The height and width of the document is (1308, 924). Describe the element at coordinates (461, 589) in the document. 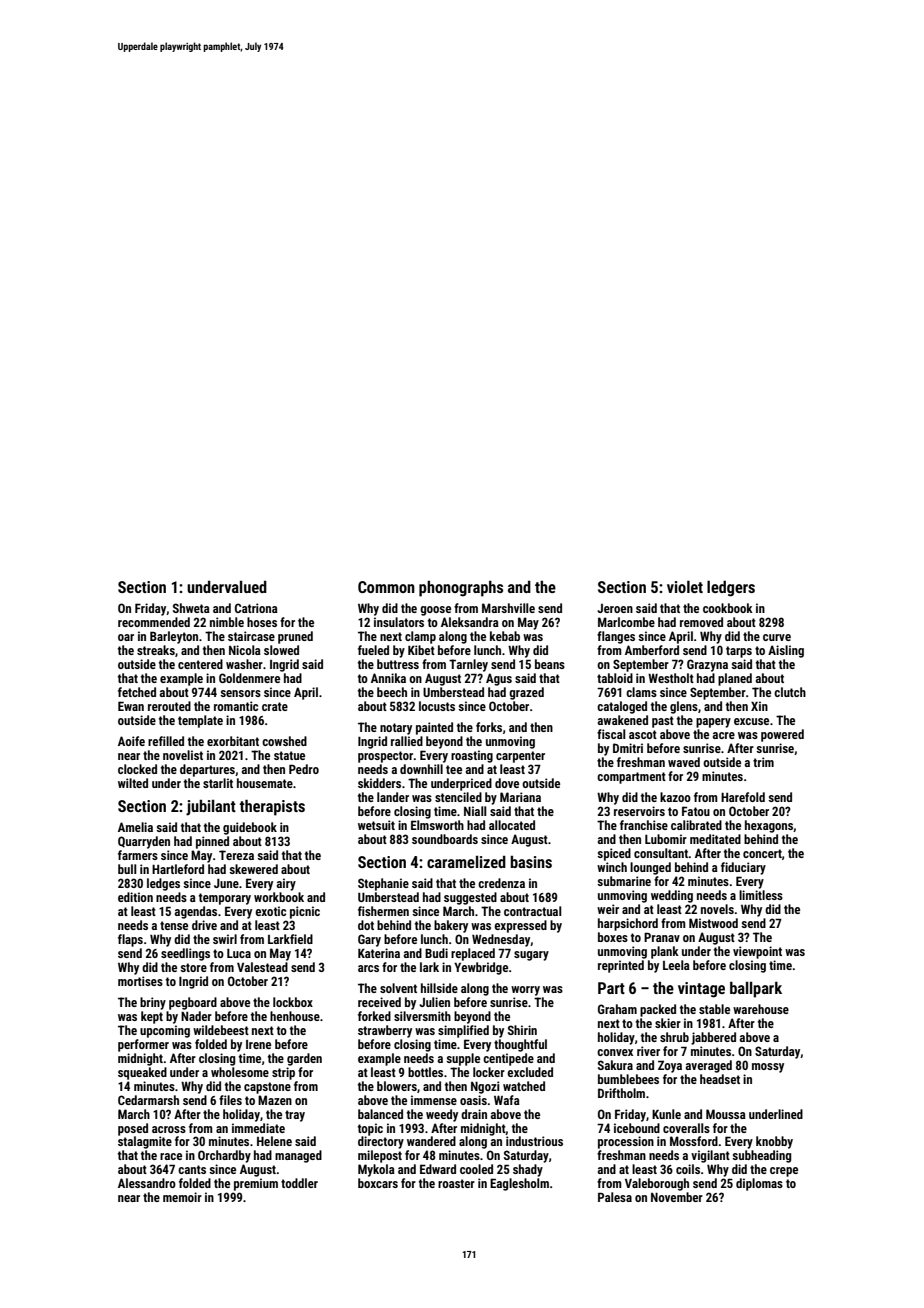

I see `phonographs` at that location.
